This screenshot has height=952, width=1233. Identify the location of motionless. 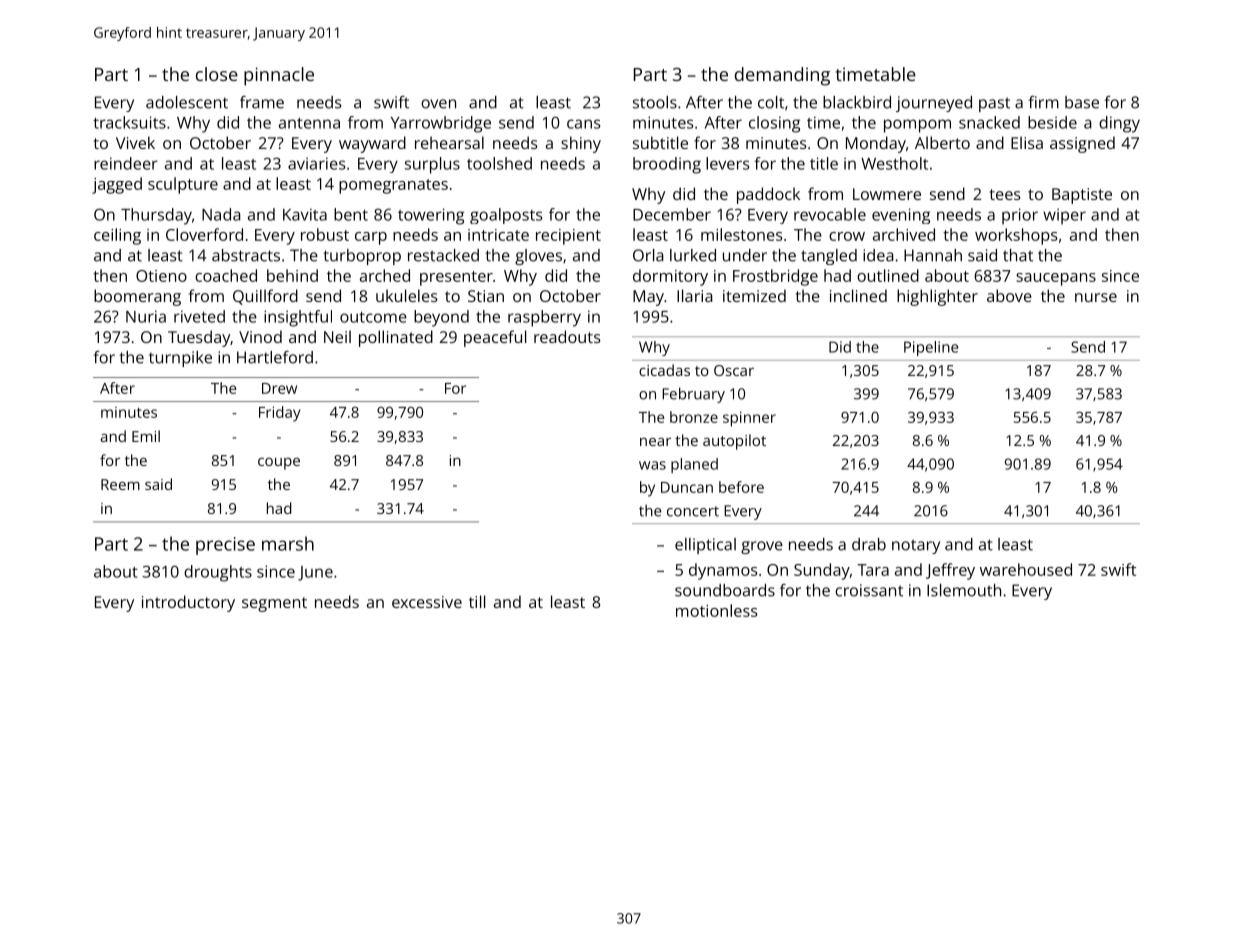
(716, 610).
